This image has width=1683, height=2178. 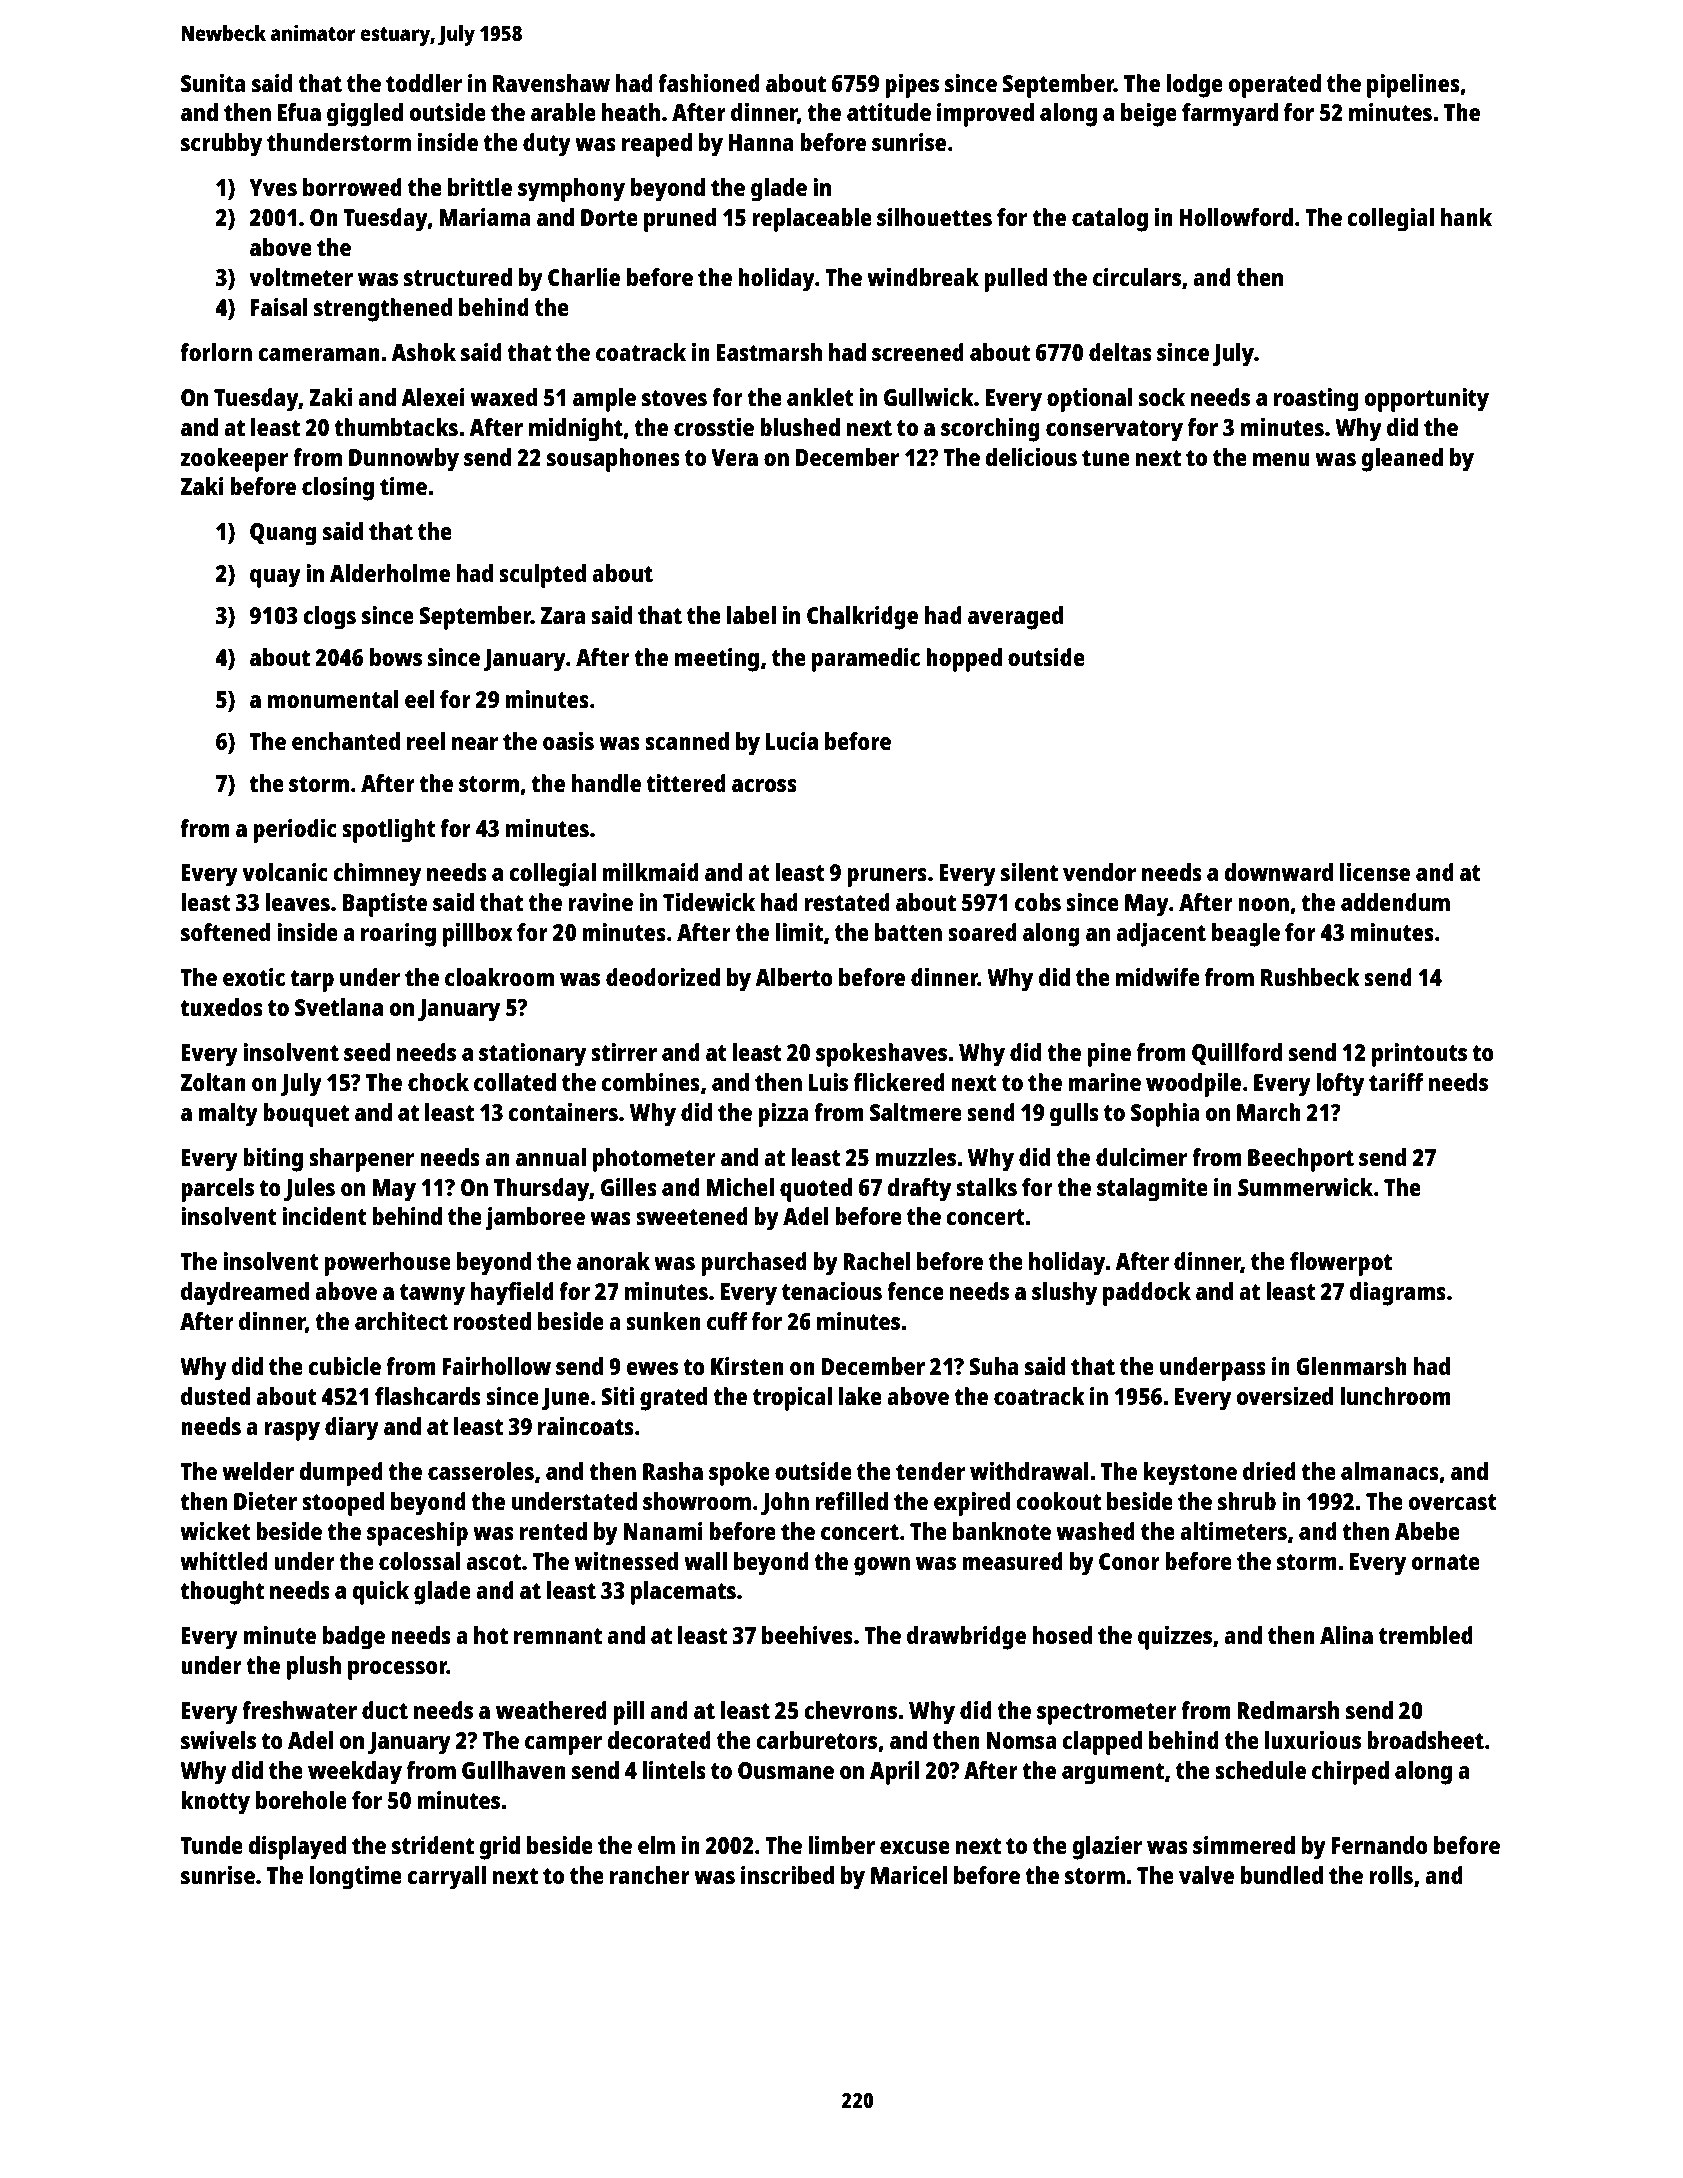 I want to click on pipes, so click(x=912, y=86).
